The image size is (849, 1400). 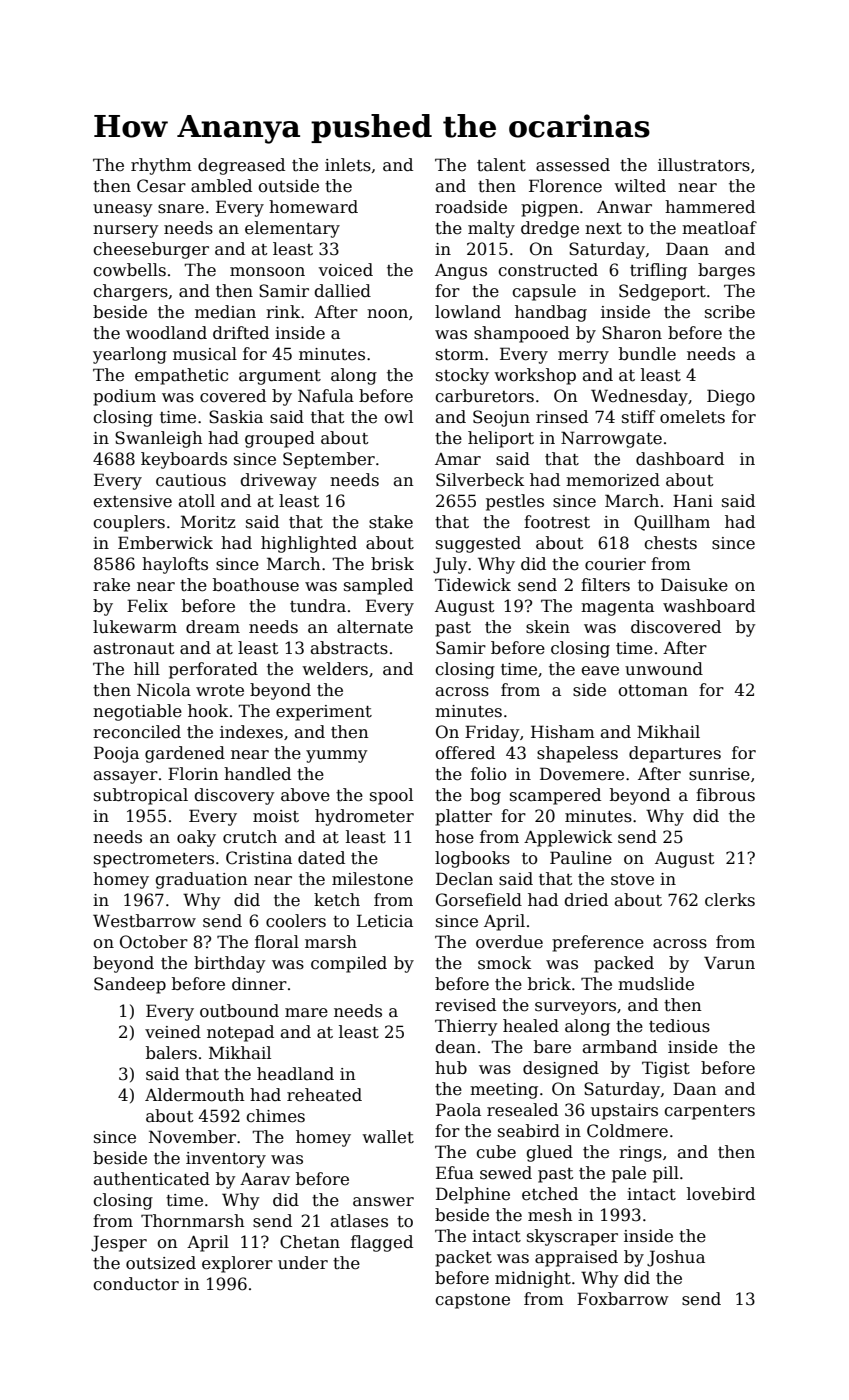 What do you see at coordinates (375, 627) in the screenshot?
I see `alternate` at bounding box center [375, 627].
